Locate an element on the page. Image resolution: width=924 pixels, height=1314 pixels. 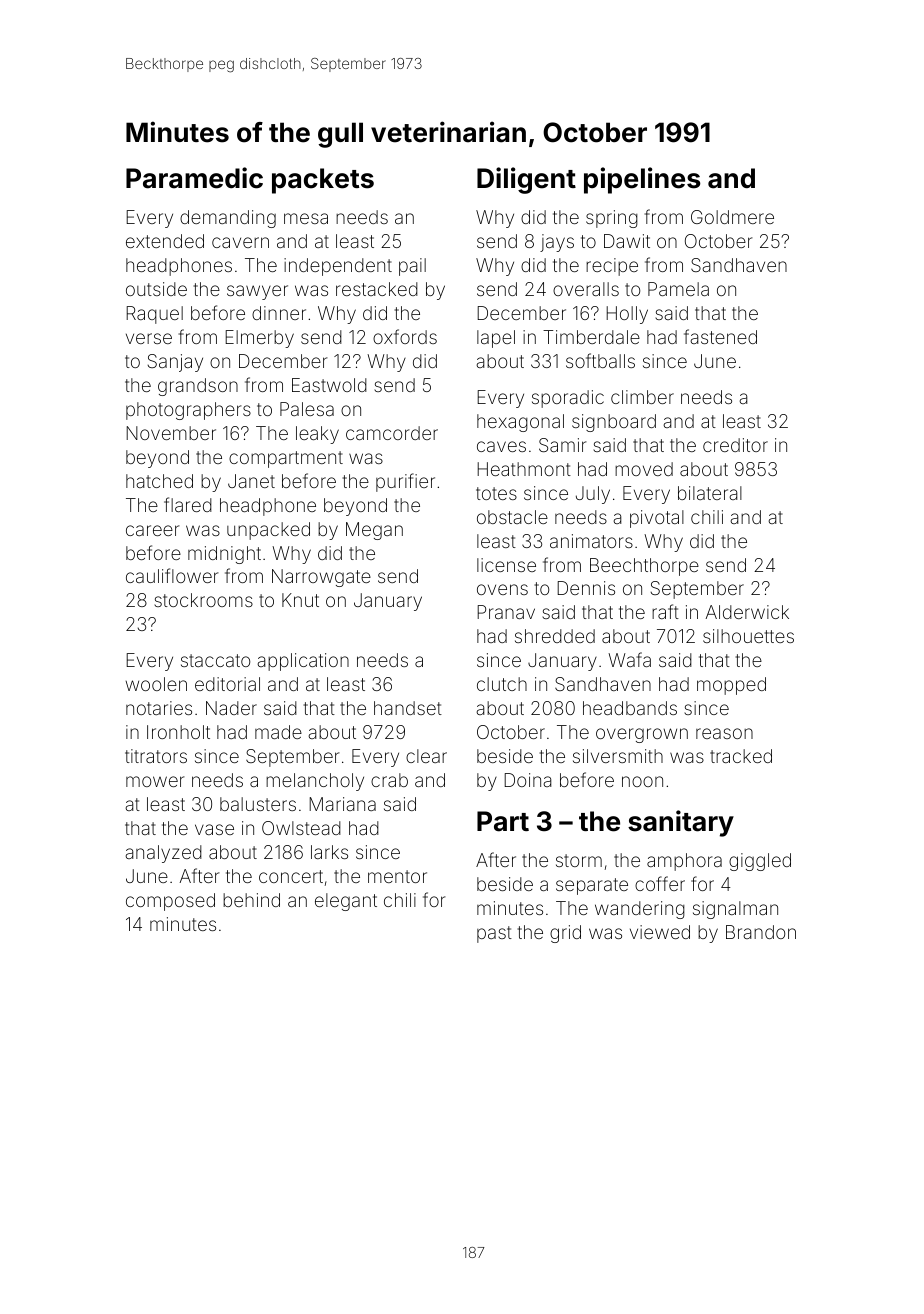
grandson is located at coordinates (198, 387).
